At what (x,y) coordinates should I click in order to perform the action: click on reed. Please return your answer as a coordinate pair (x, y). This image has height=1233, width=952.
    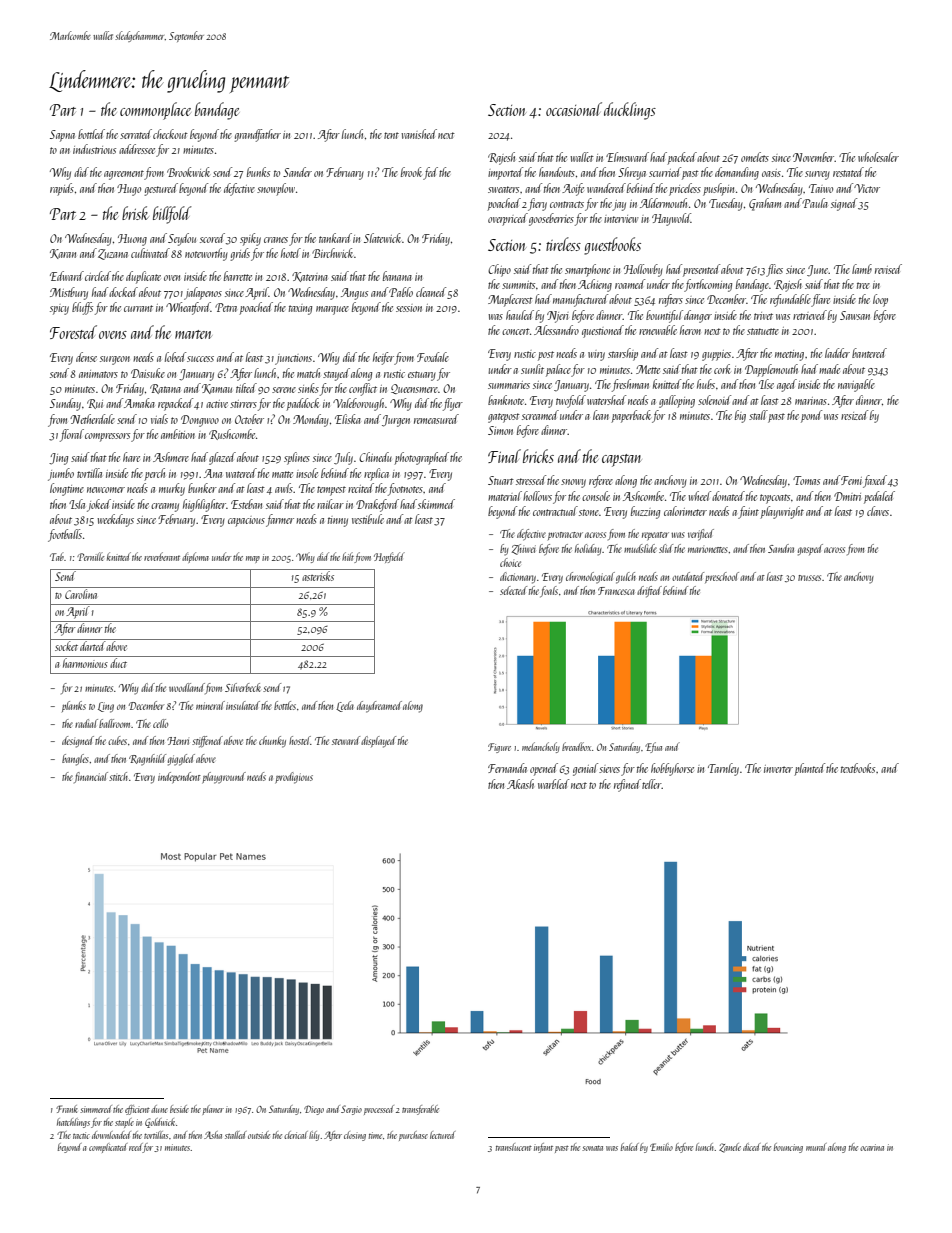
    Looking at the image, I should click on (136, 1148).
